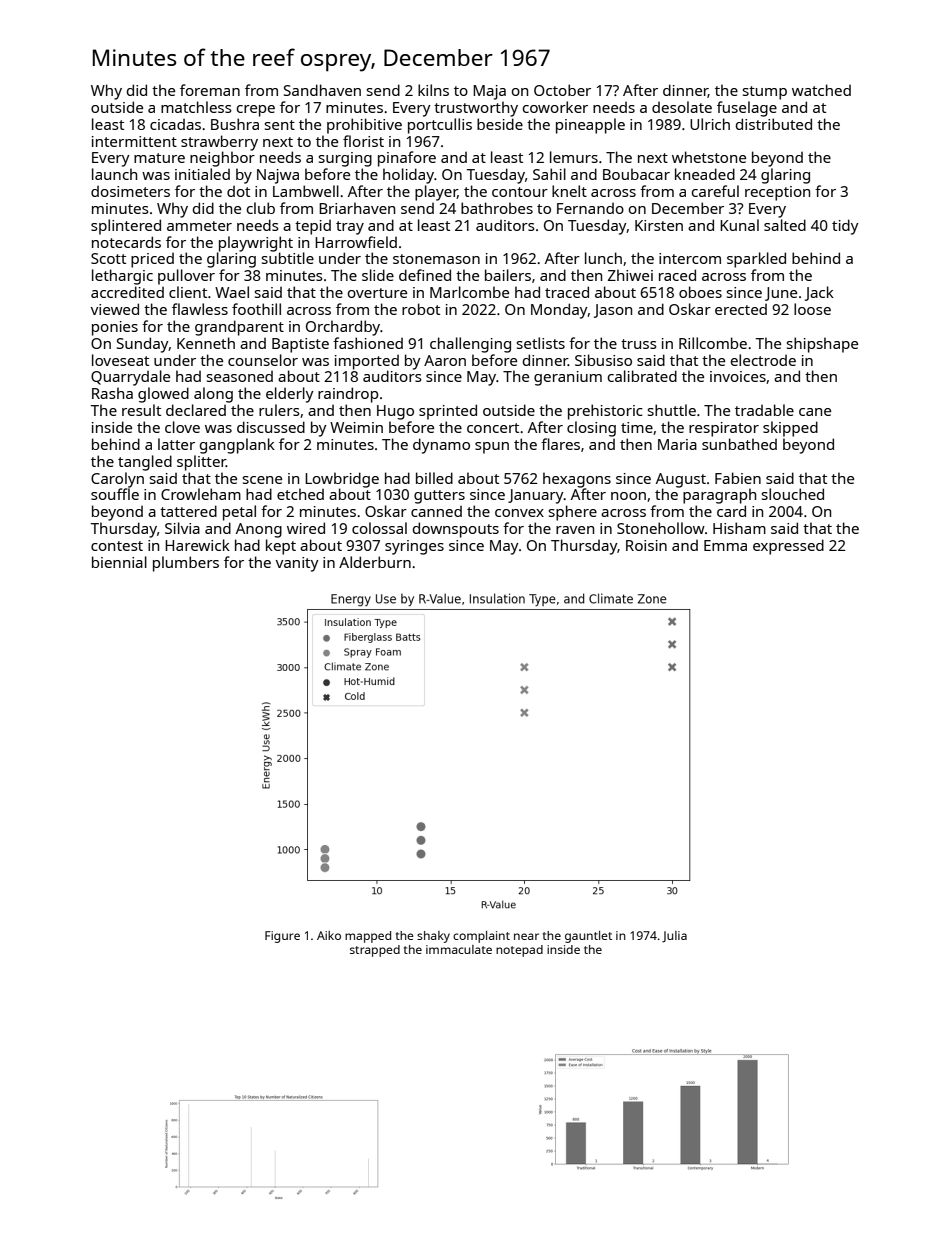  I want to click on downspouts, so click(456, 530).
